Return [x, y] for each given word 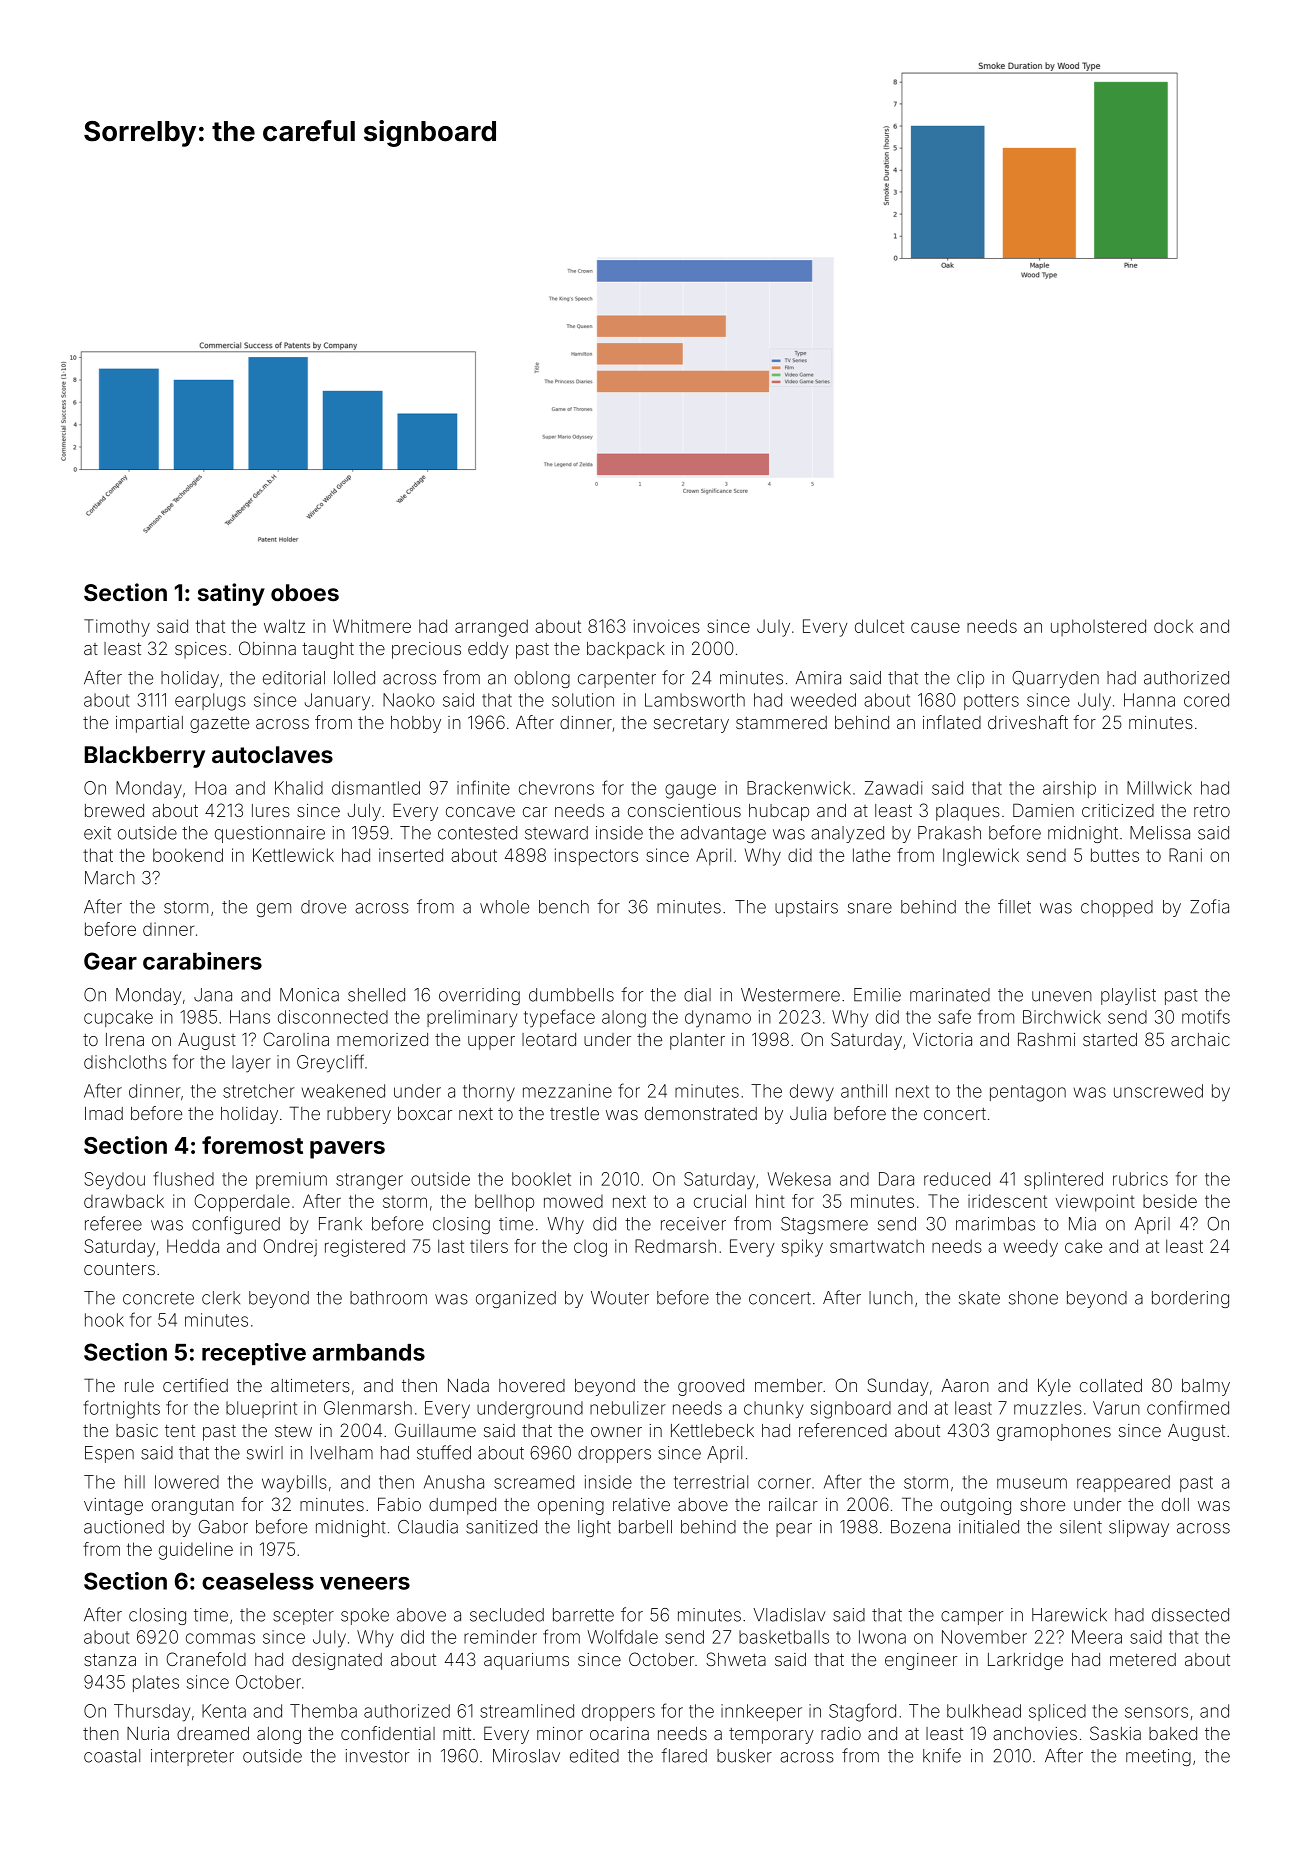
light [594, 1528]
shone [1033, 1298]
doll [1175, 1504]
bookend [188, 855]
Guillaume [435, 1430]
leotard [549, 1039]
